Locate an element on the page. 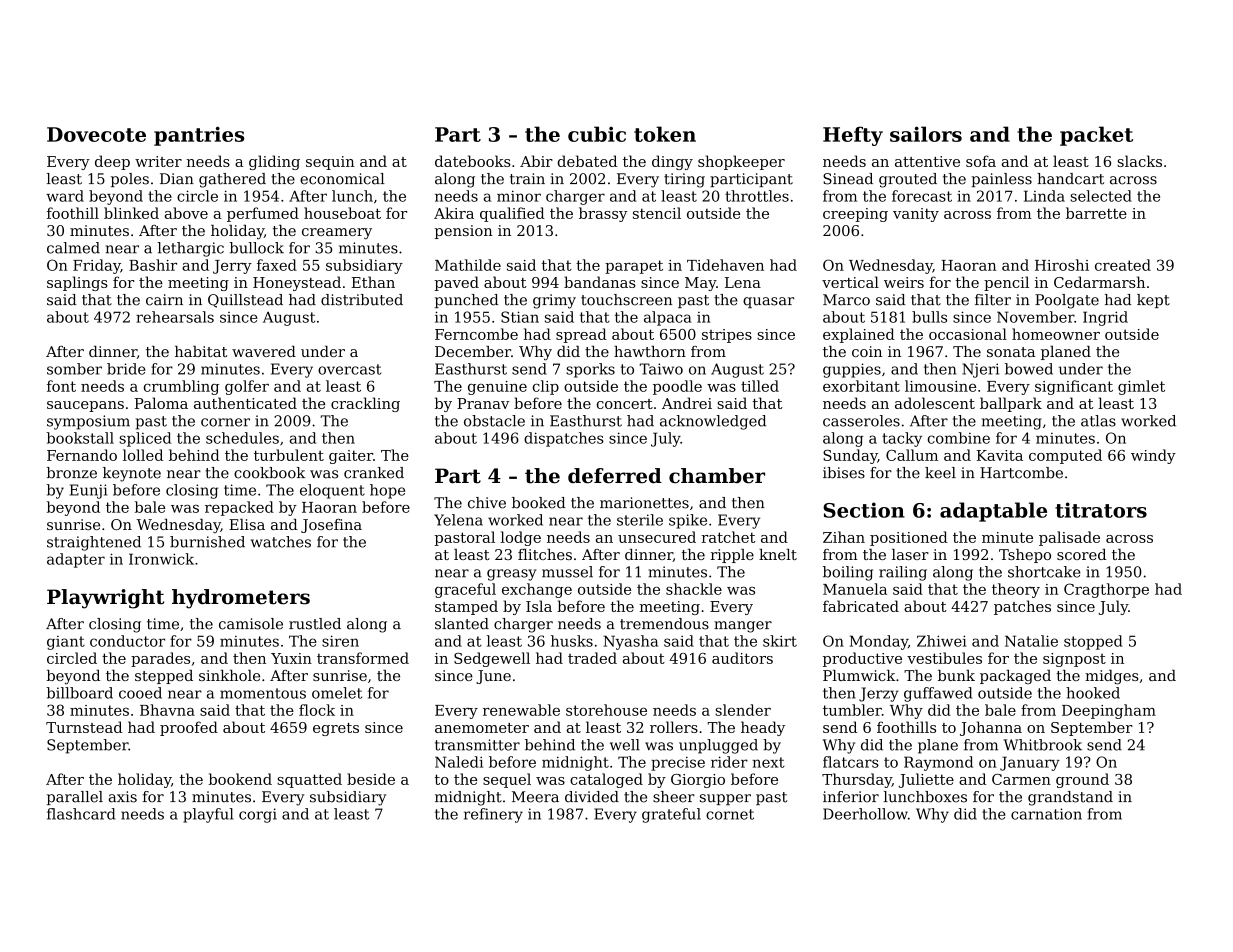 The image size is (1233, 952). bronze is located at coordinates (72, 473).
